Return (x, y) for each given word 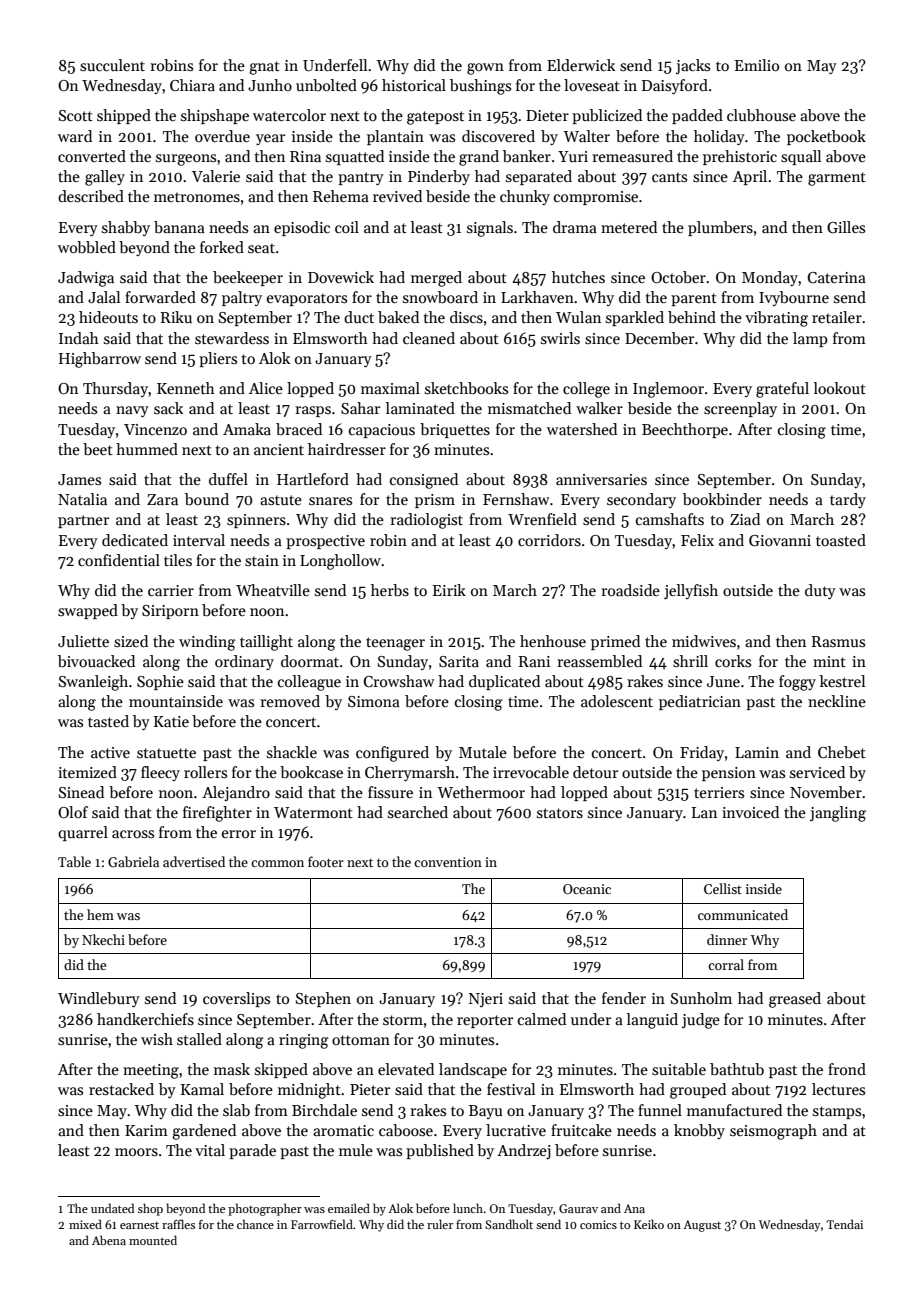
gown (485, 69)
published (440, 1151)
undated (112, 1208)
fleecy (160, 773)
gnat (264, 68)
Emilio (757, 65)
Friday (702, 753)
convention (448, 862)
